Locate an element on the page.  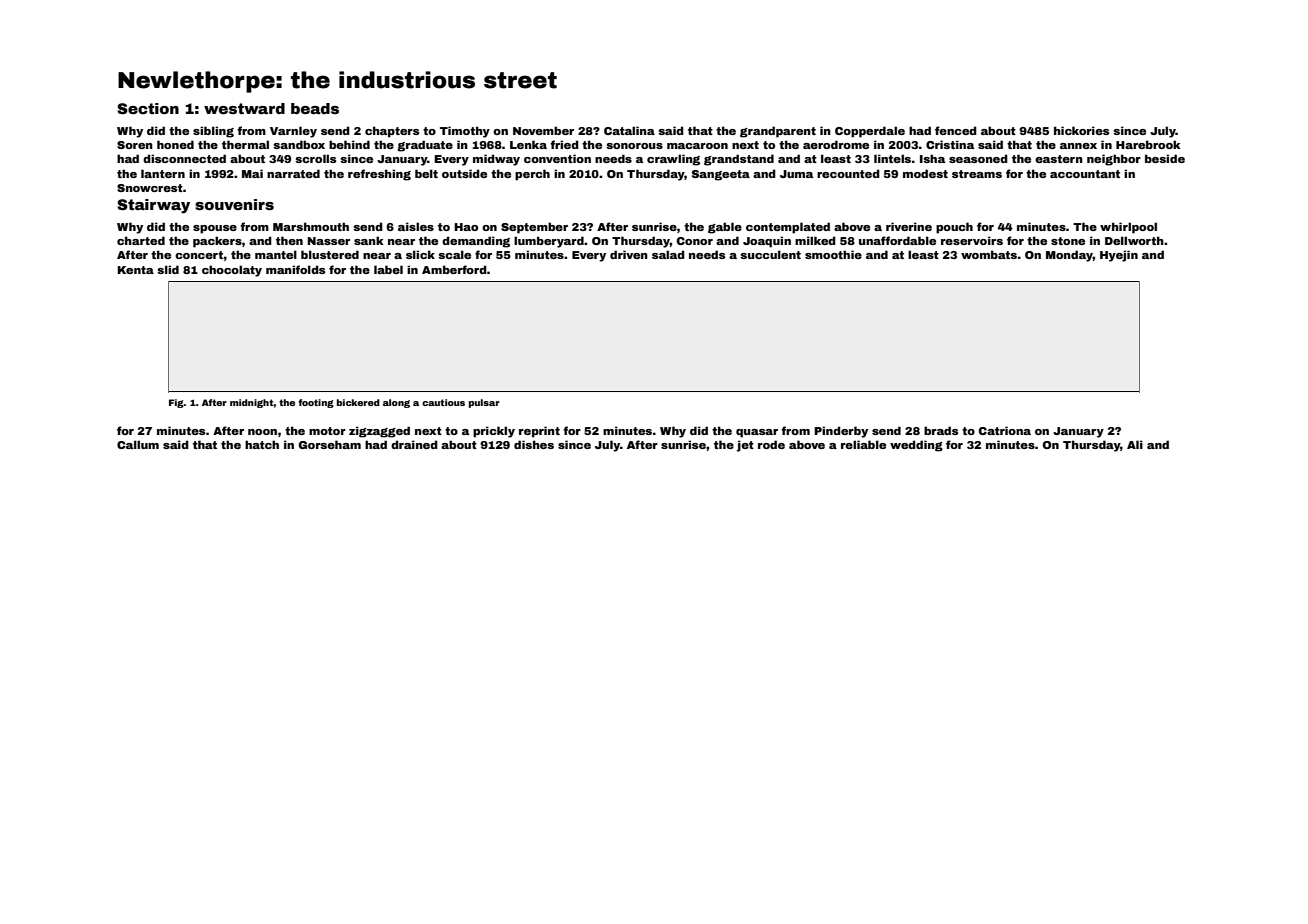
hatch is located at coordinates (262, 444).
